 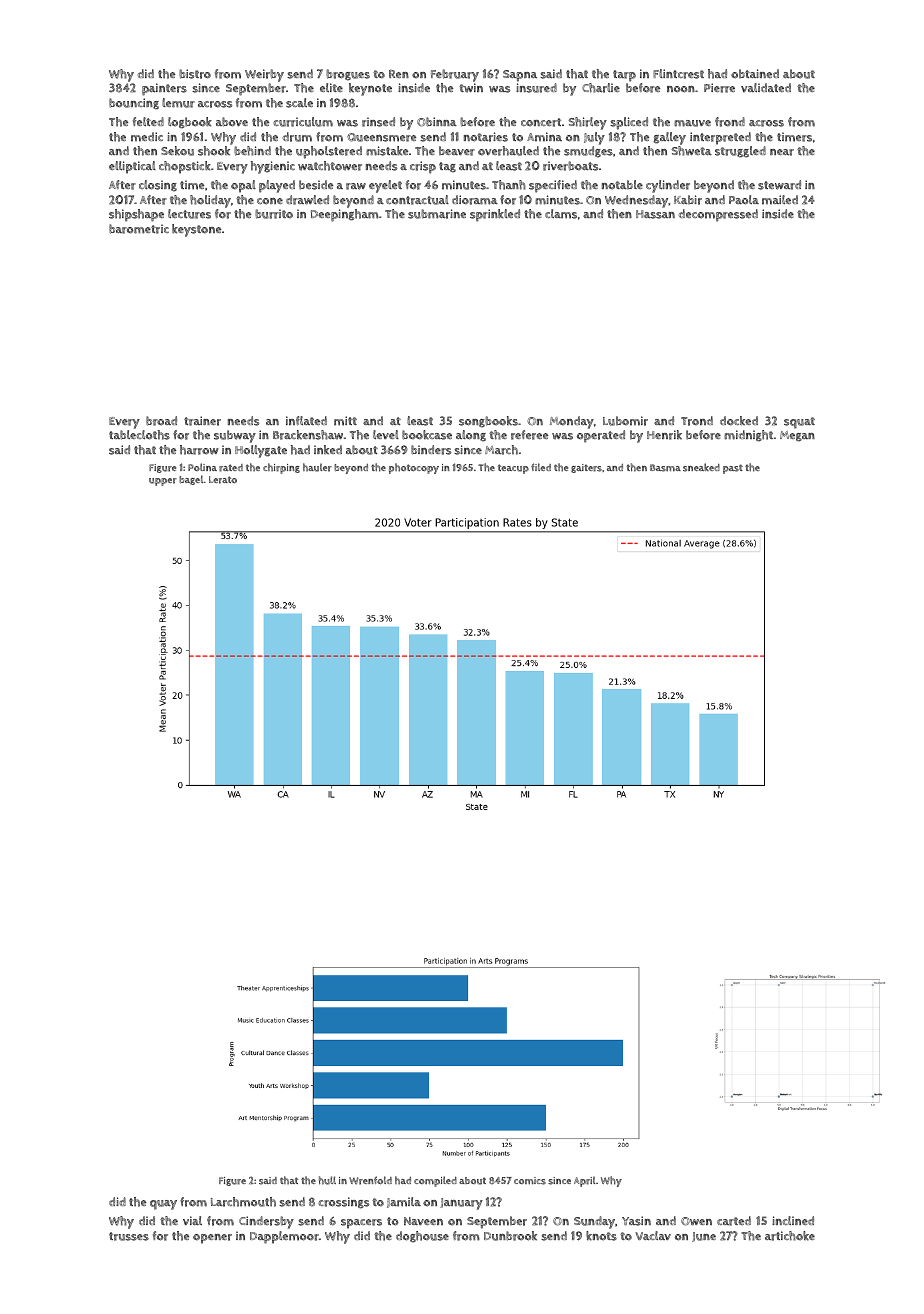 I want to click on hull, so click(x=327, y=1180).
